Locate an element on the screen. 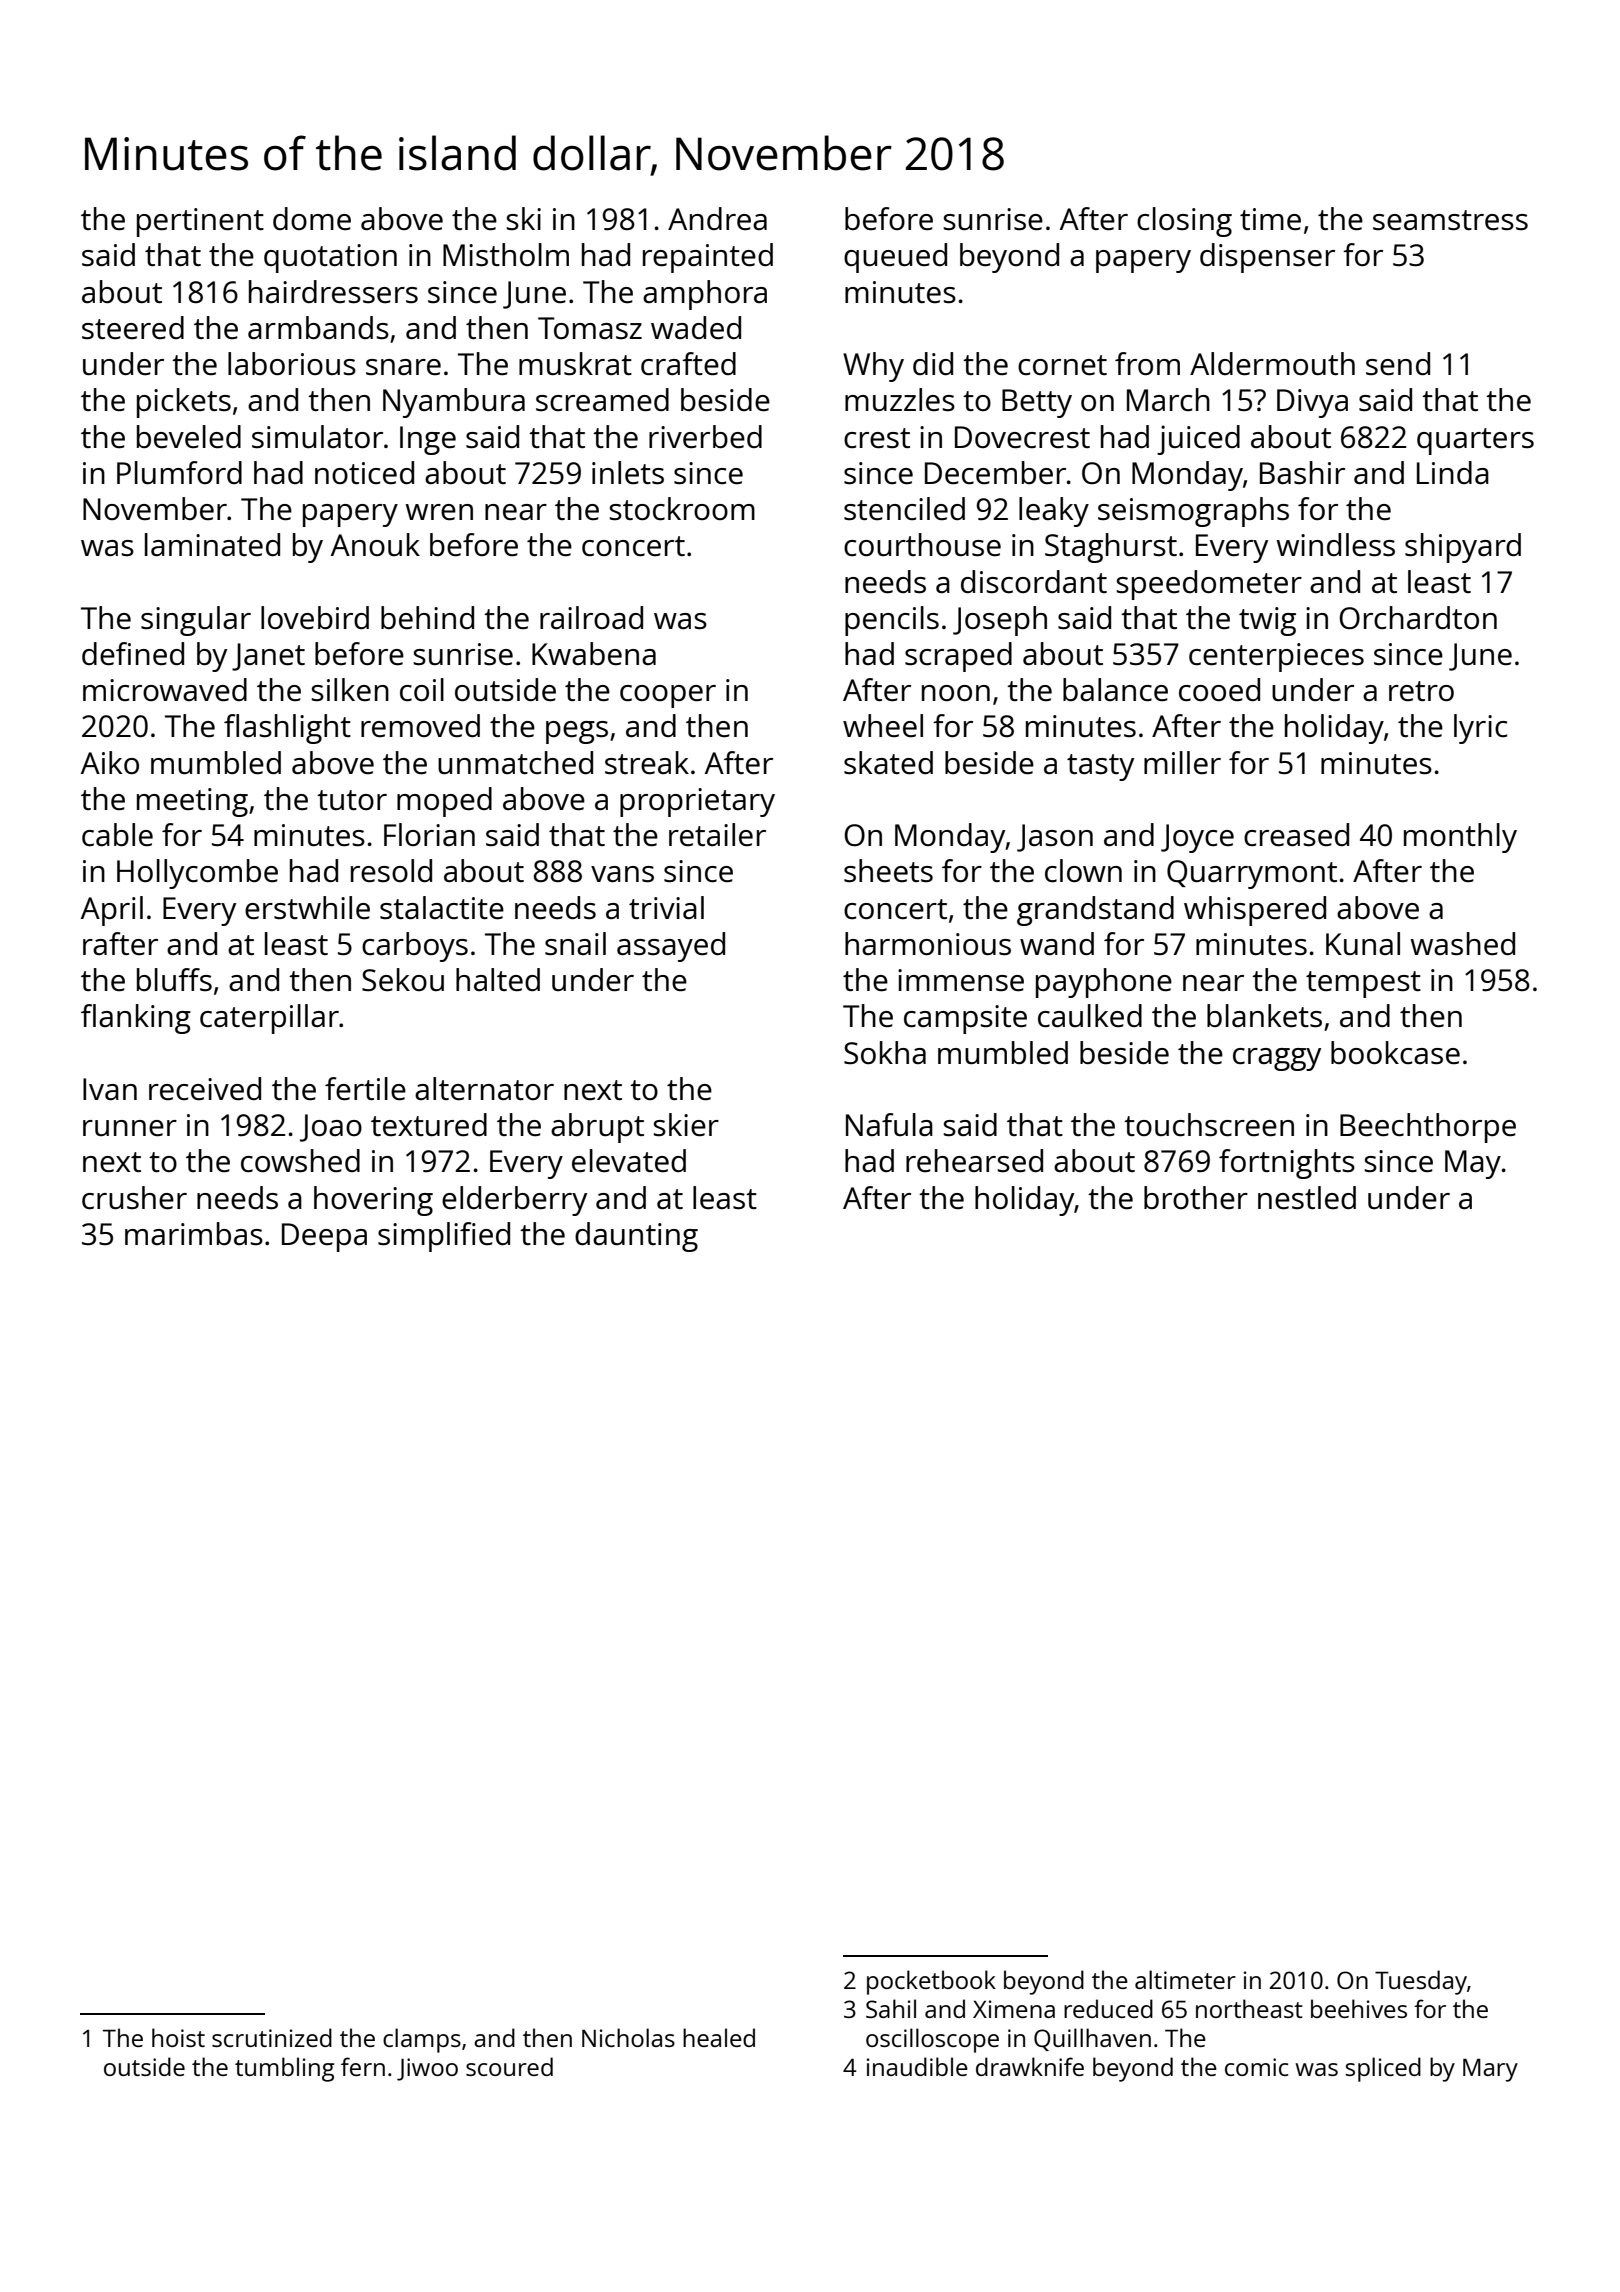 The width and height of the screenshot is (1620, 2292). hoist is located at coordinates (178, 2037).
